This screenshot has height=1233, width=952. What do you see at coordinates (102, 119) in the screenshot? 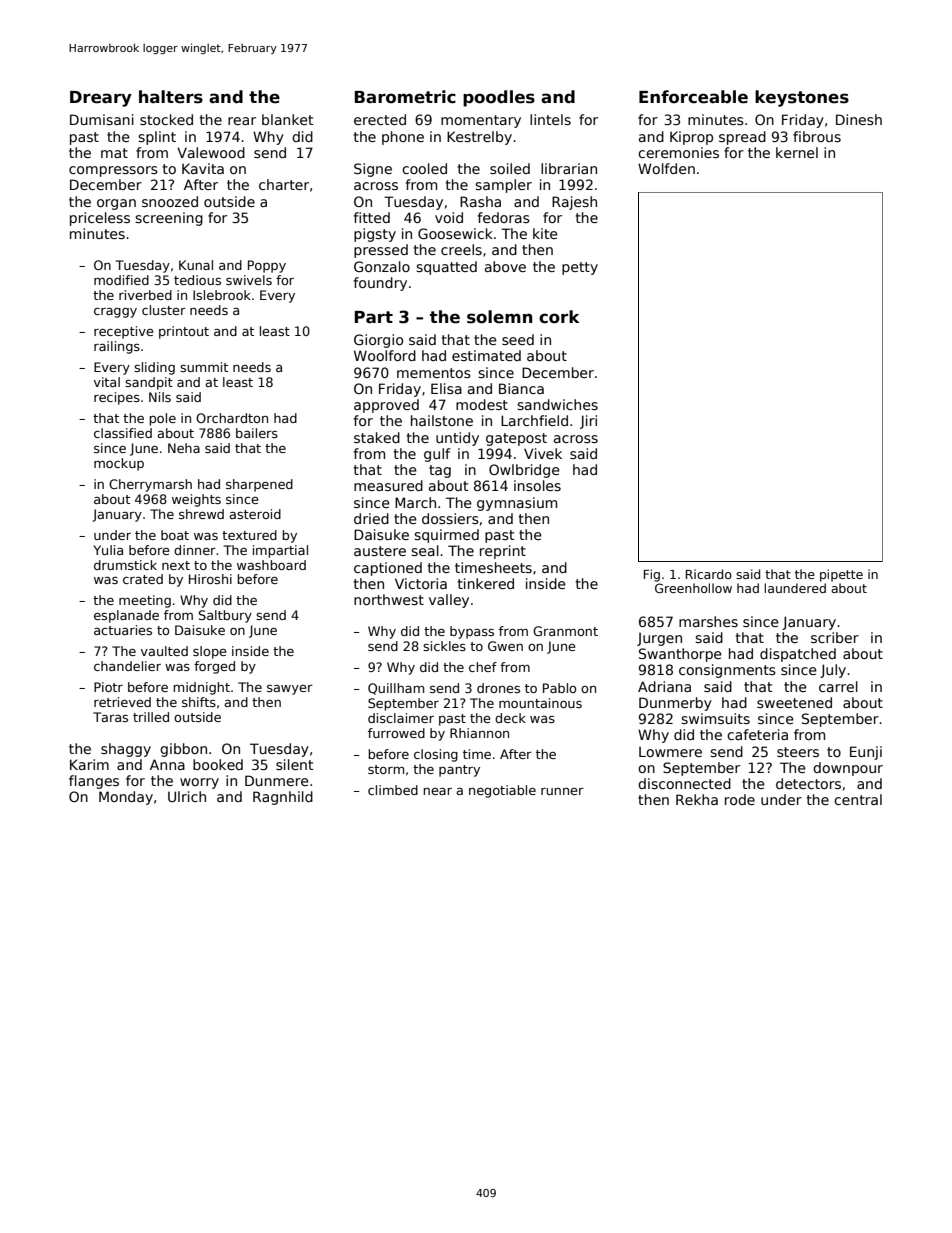
I see `Dumisani` at bounding box center [102, 119].
